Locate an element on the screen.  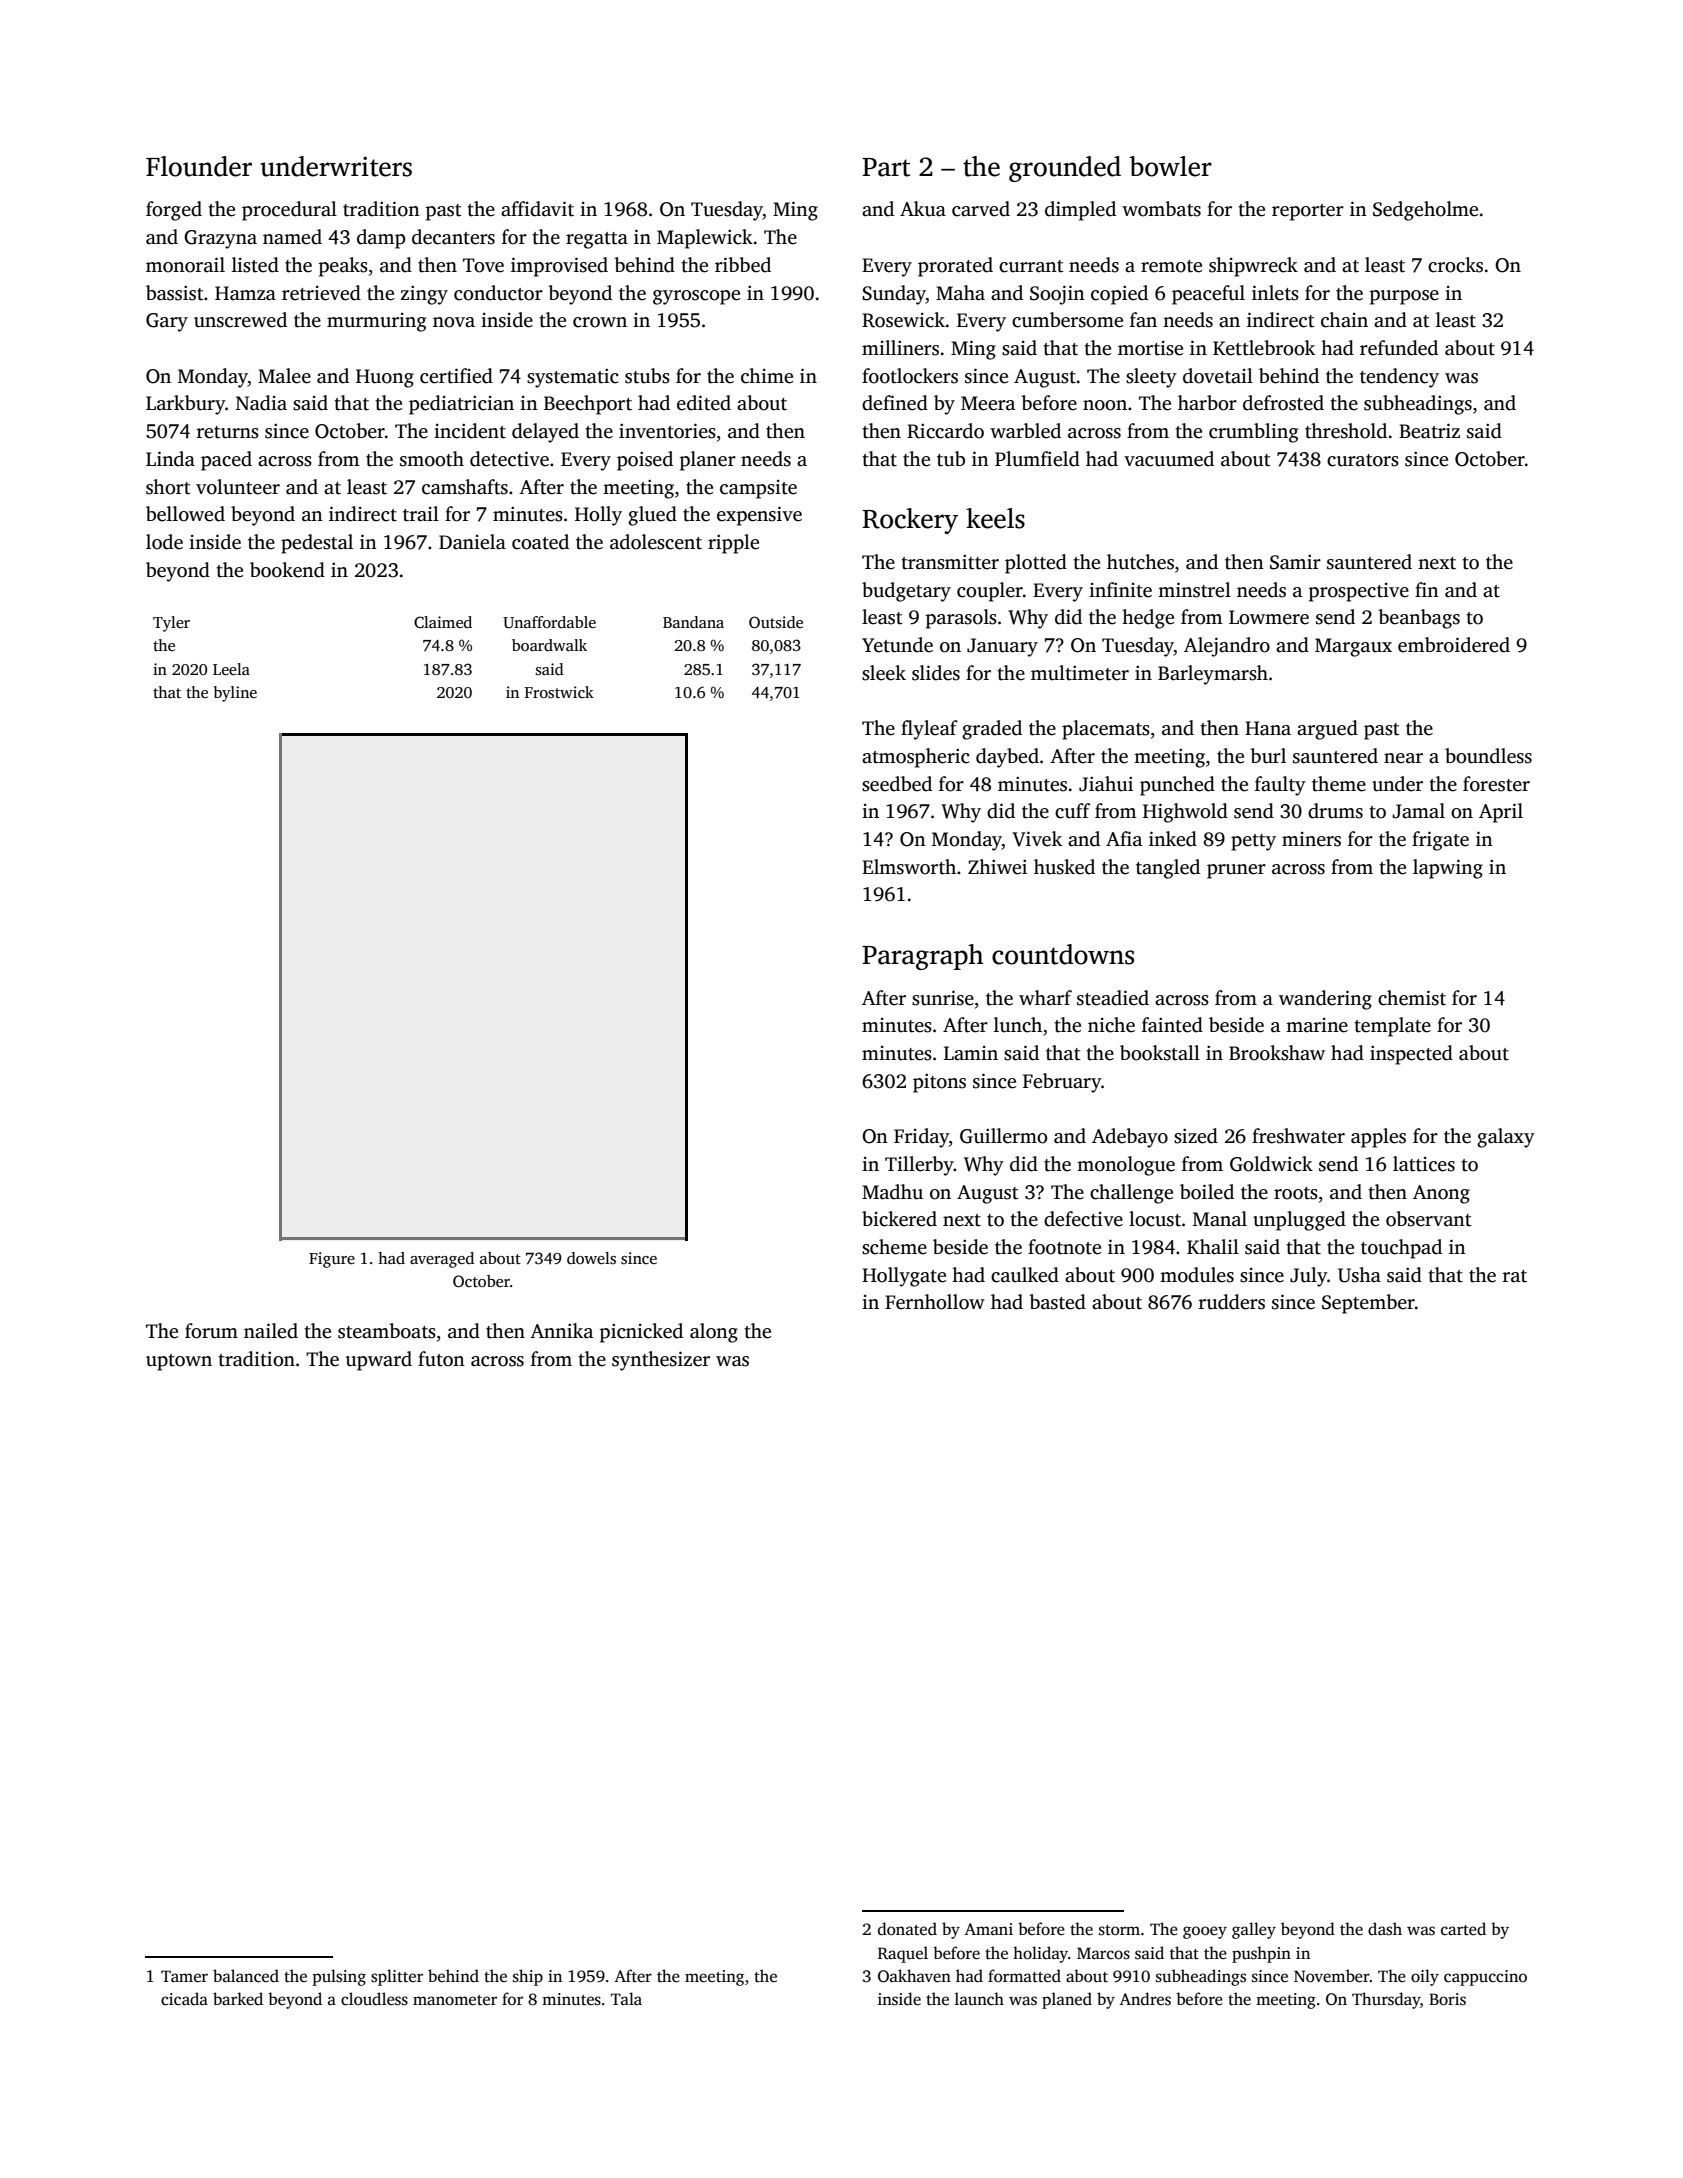
uptown is located at coordinates (179, 1362).
